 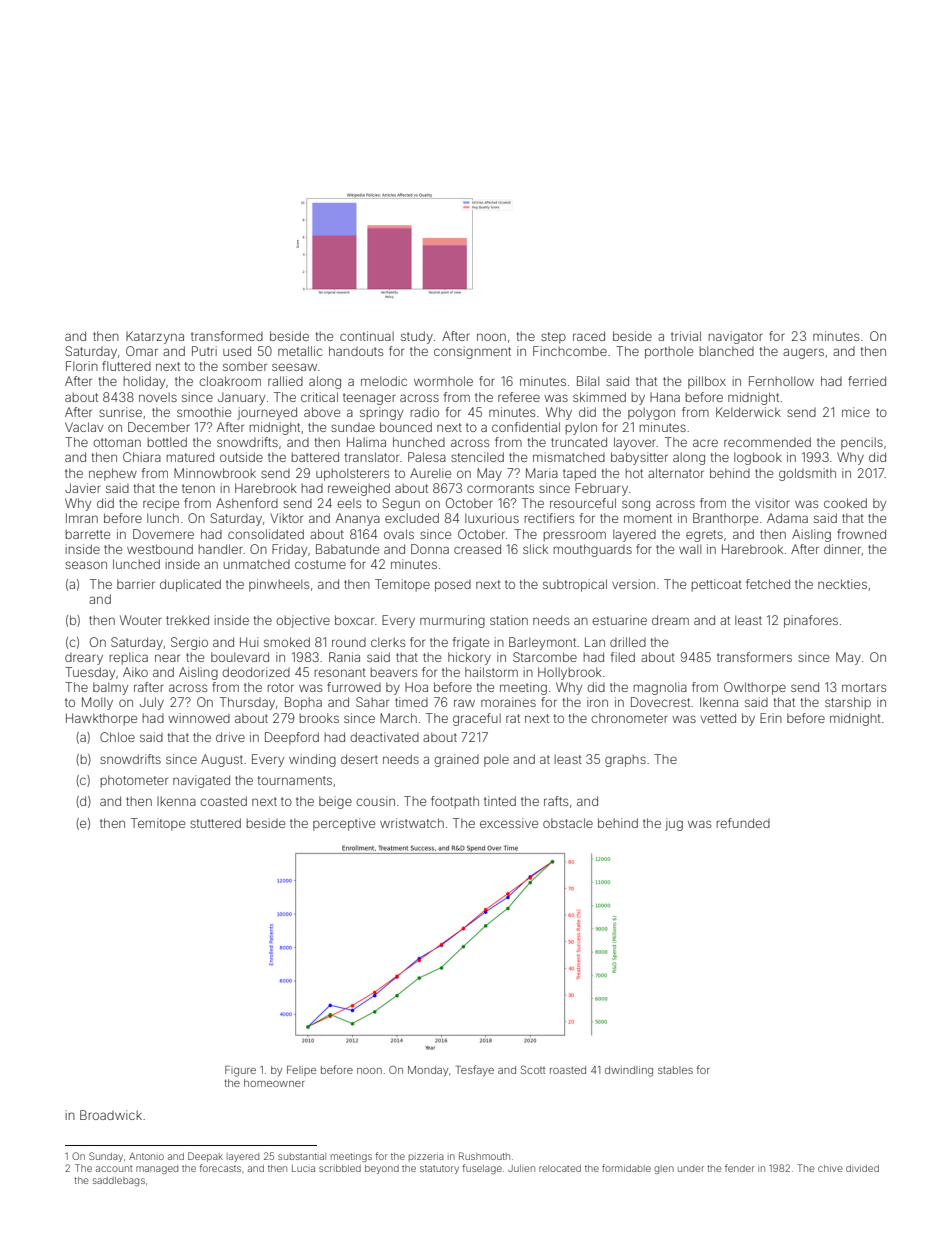 What do you see at coordinates (417, 337) in the screenshot?
I see `study` at bounding box center [417, 337].
